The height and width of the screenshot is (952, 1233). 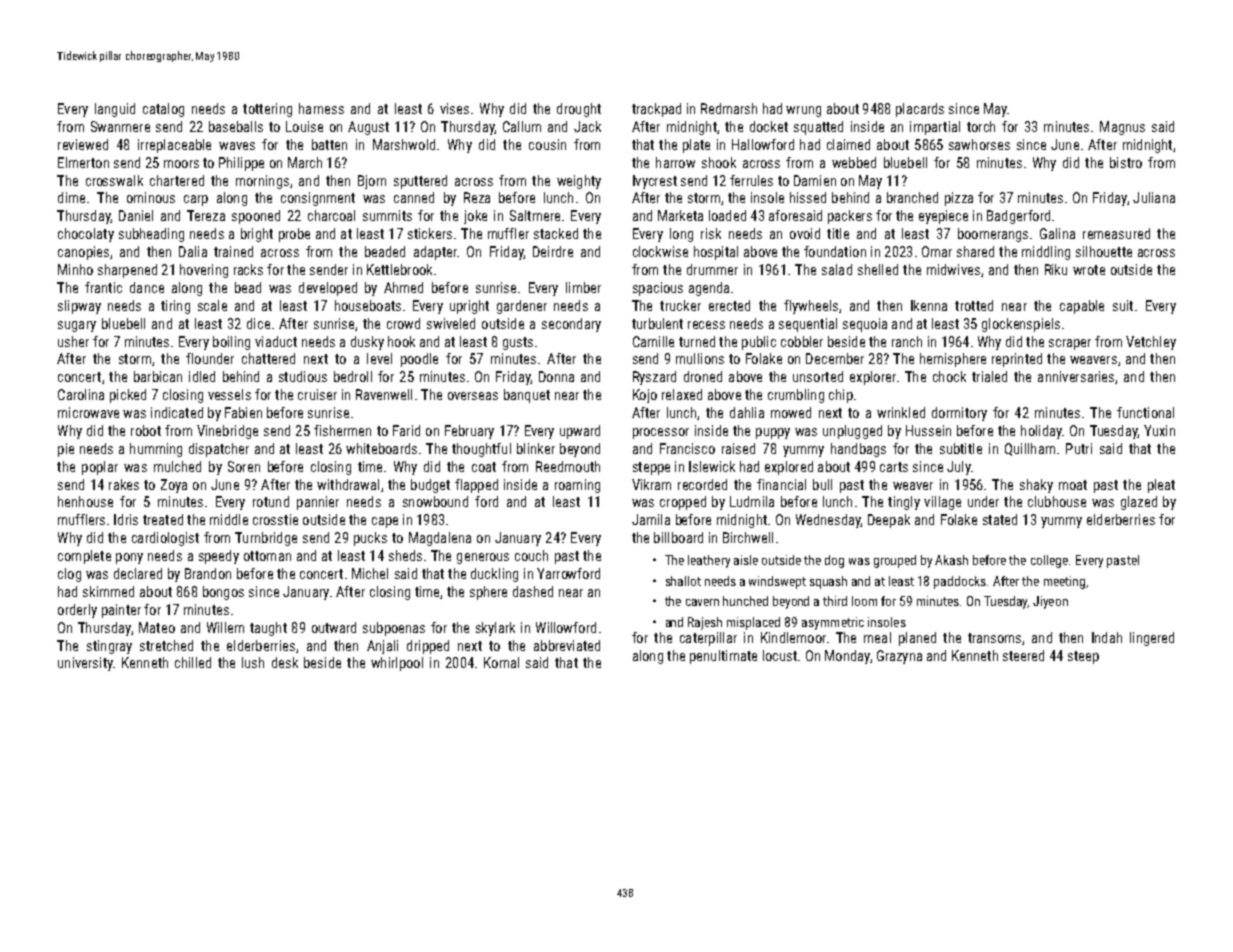 What do you see at coordinates (974, 305) in the screenshot?
I see `trotted` at bounding box center [974, 305].
